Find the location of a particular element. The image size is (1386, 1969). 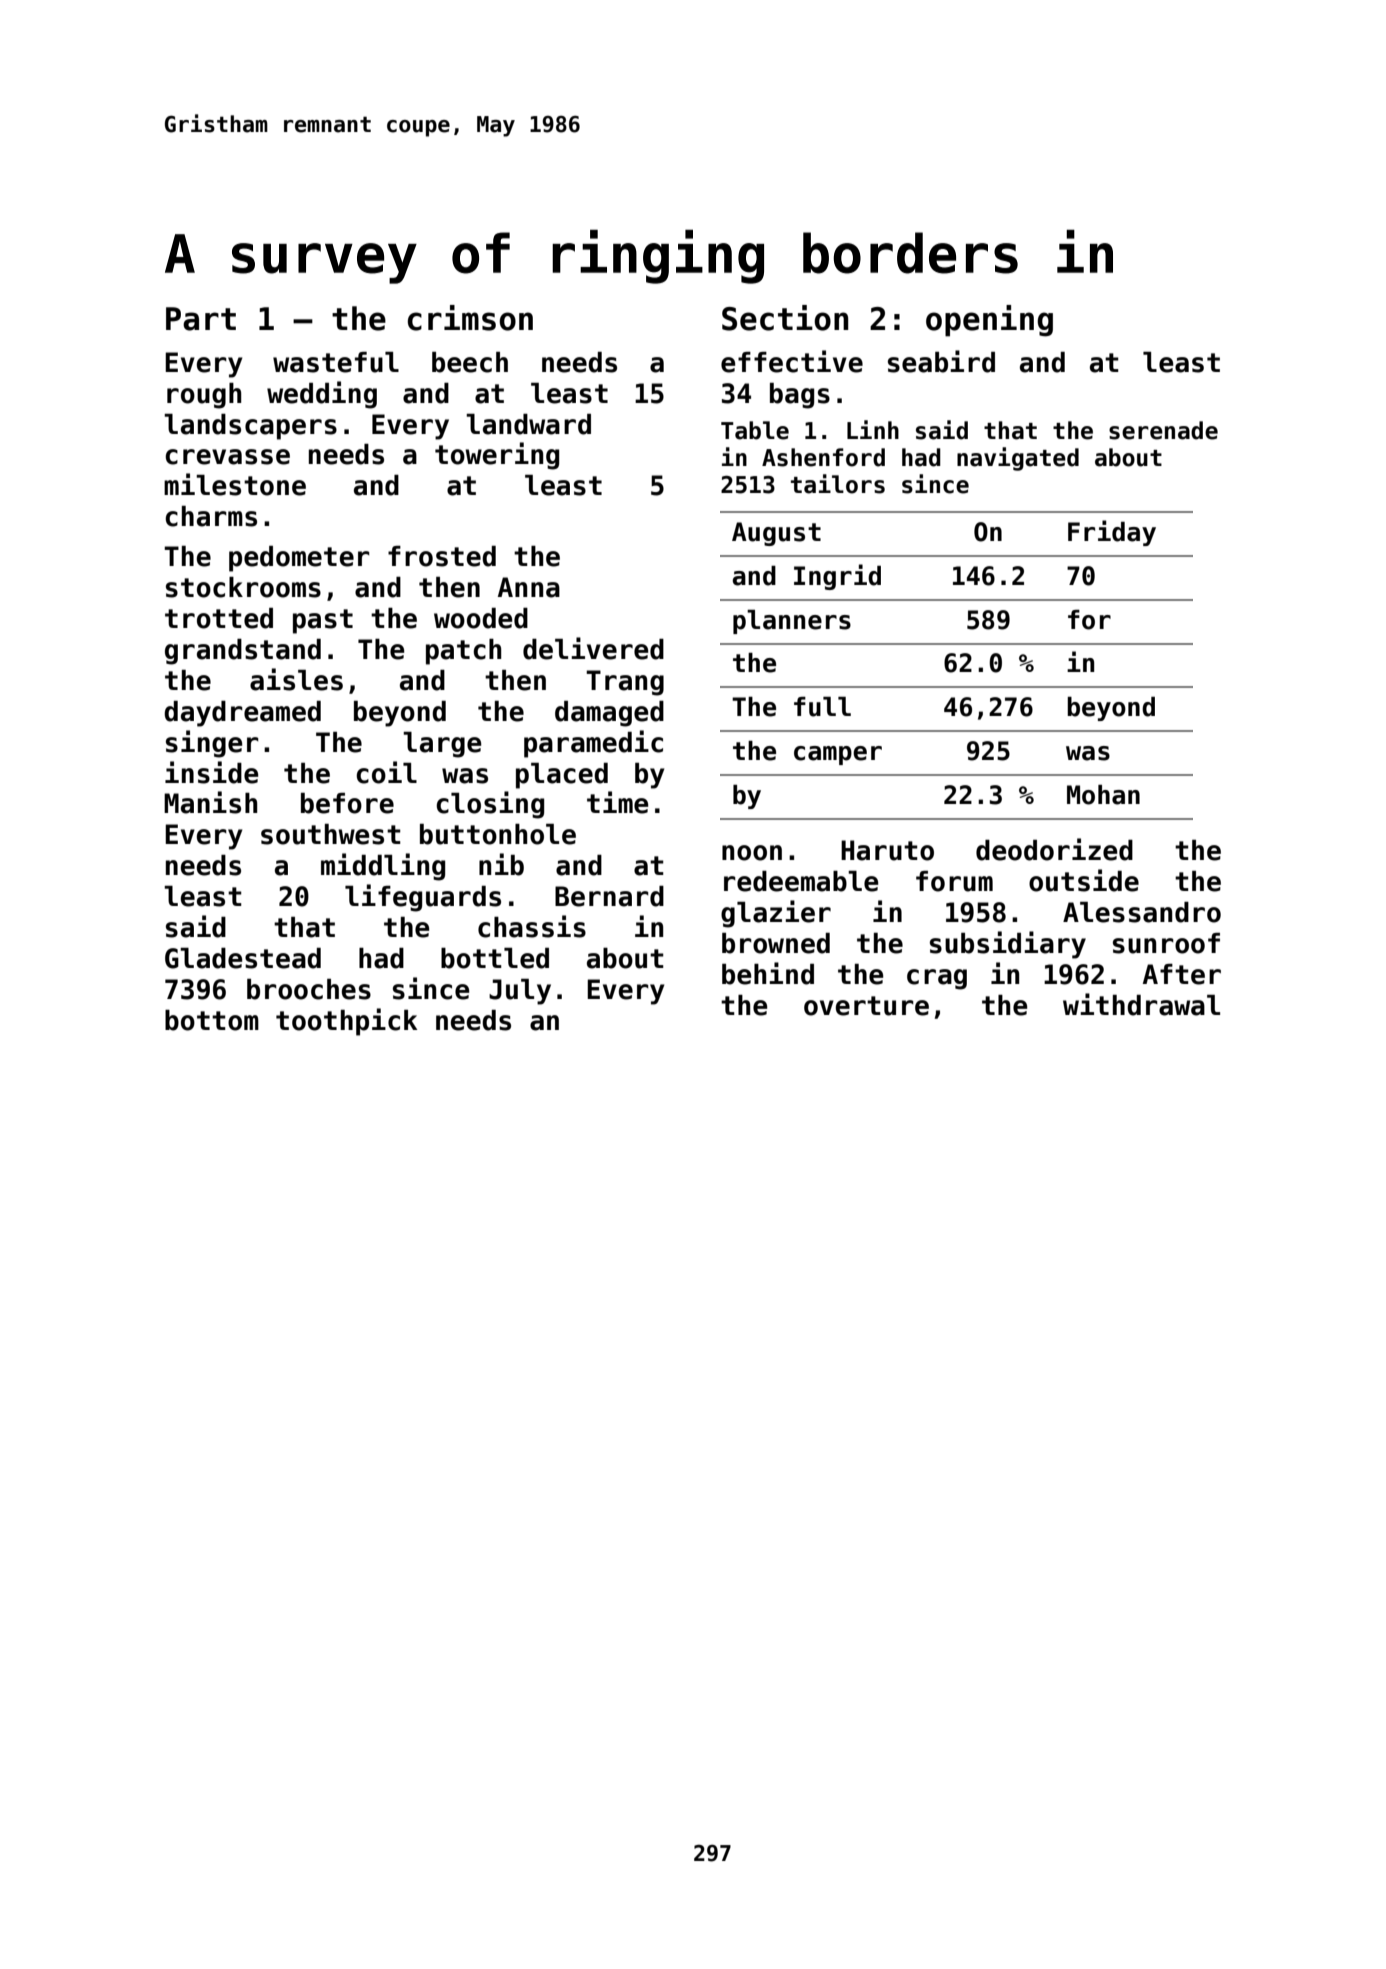

full is located at coordinates (822, 707).
